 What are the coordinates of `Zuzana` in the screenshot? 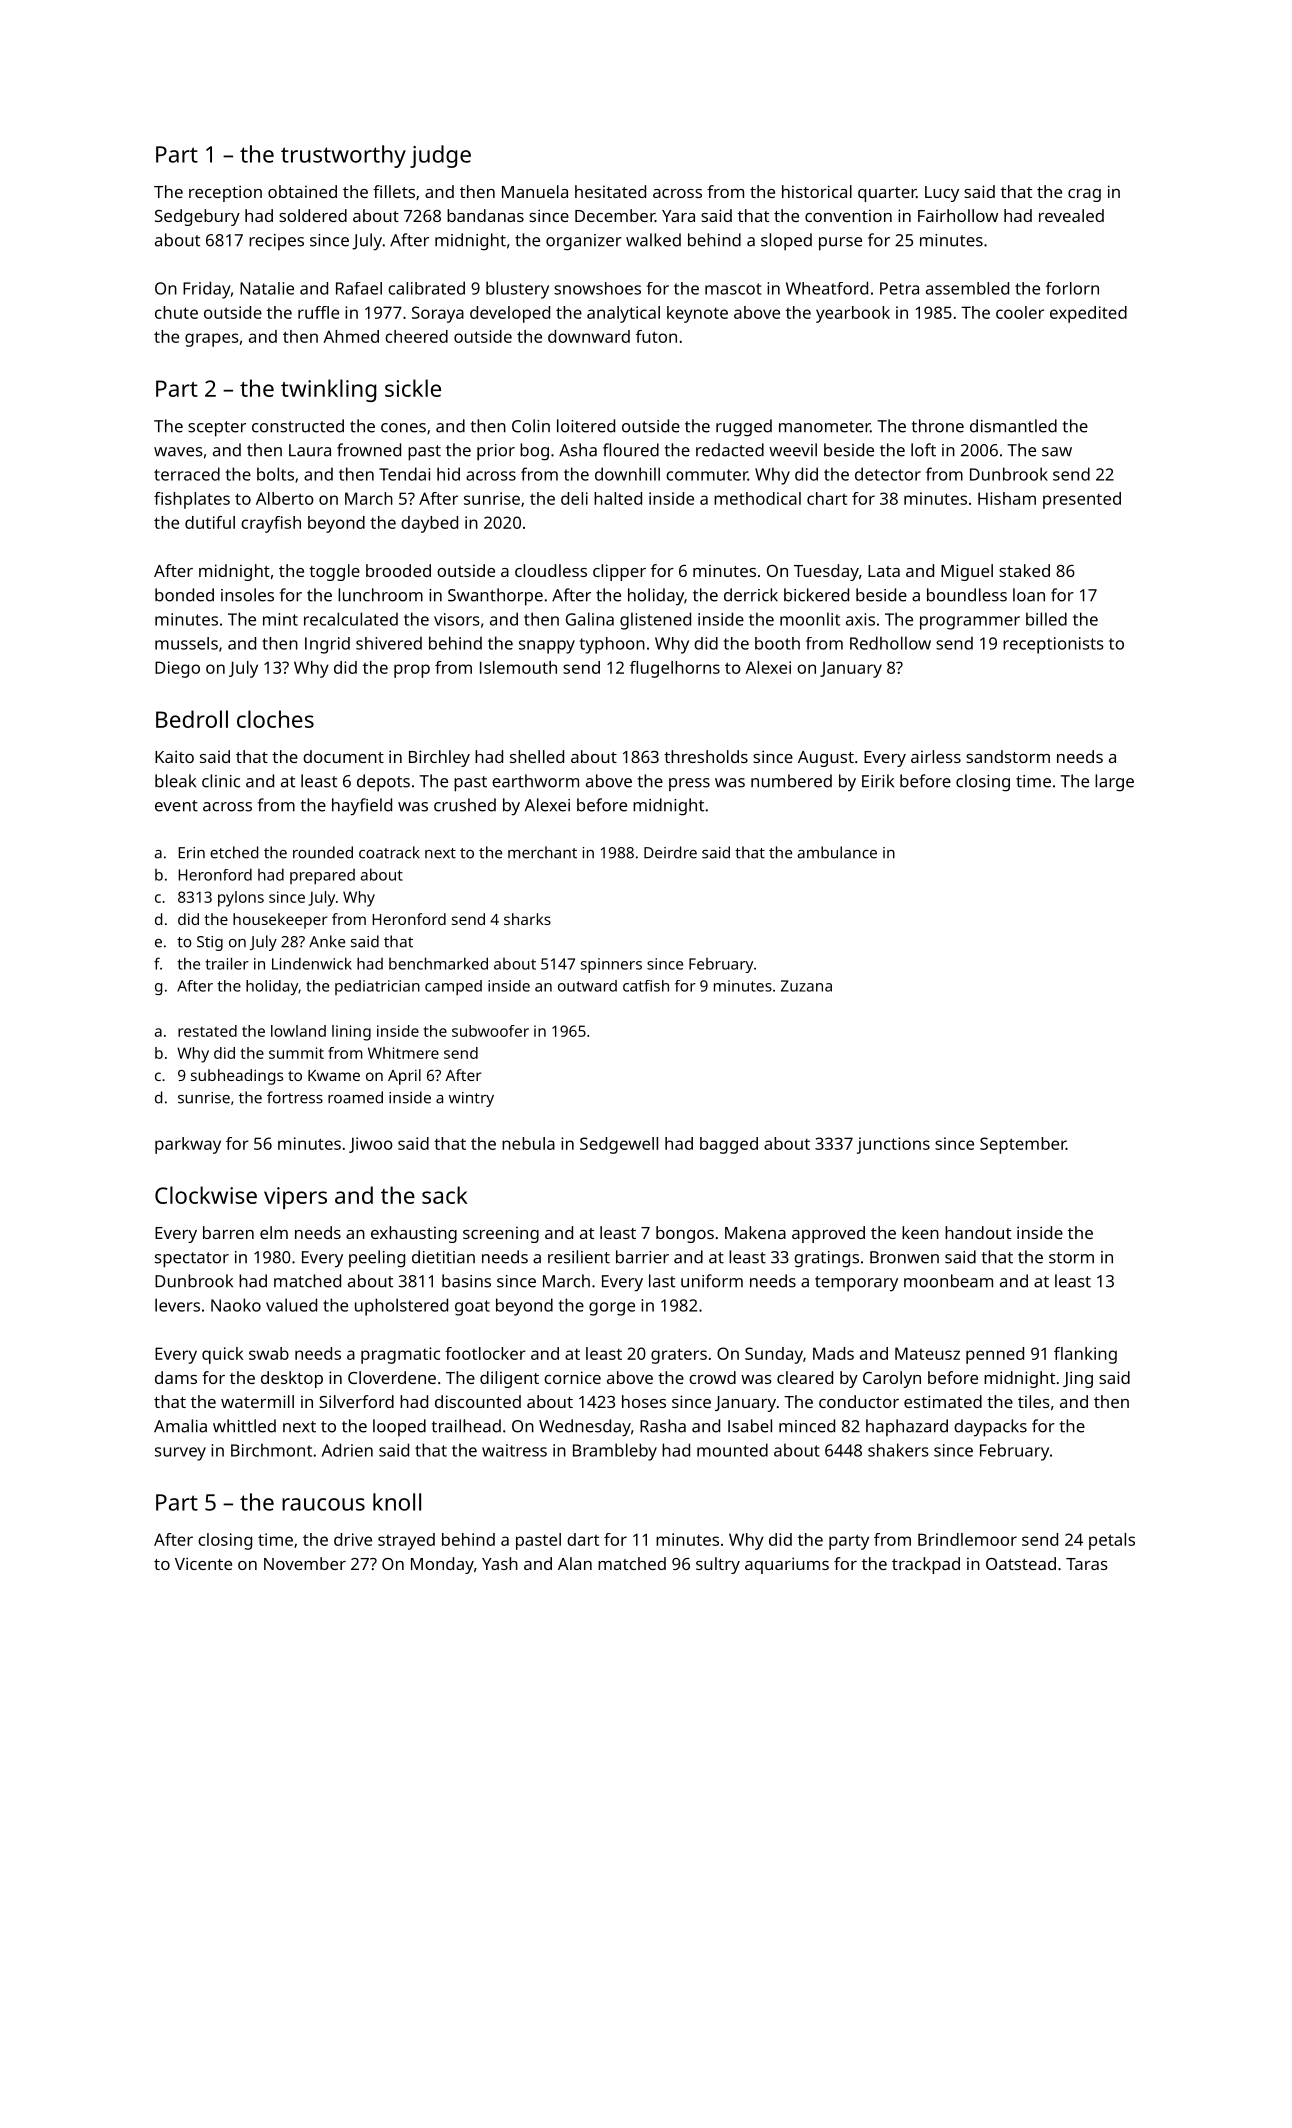 It's located at (806, 986).
